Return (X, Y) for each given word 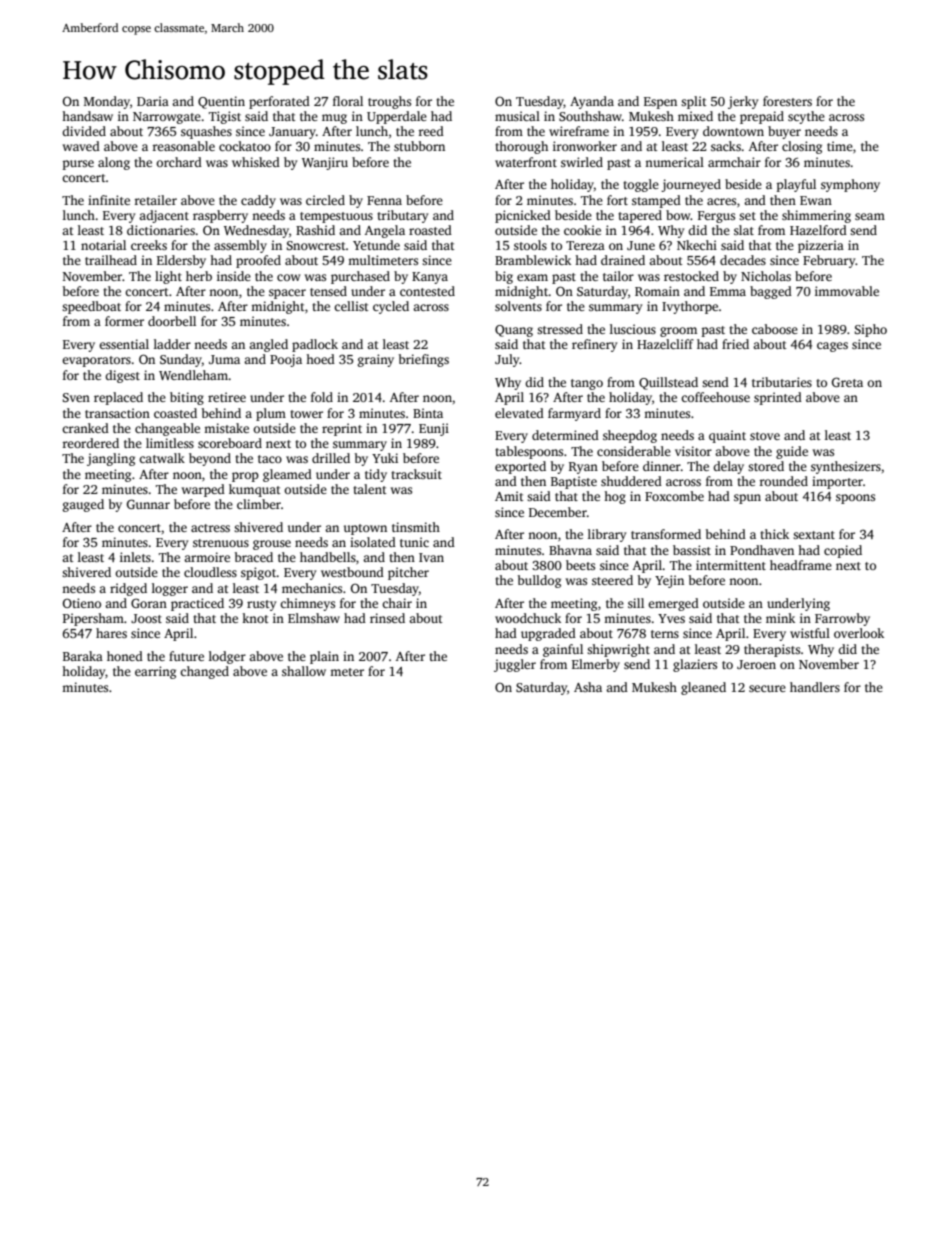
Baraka (83, 656)
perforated (279, 102)
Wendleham (194, 375)
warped (203, 490)
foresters (787, 101)
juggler (515, 665)
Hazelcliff (665, 344)
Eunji (434, 429)
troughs (389, 102)
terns (665, 634)
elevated (519, 413)
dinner (662, 466)
